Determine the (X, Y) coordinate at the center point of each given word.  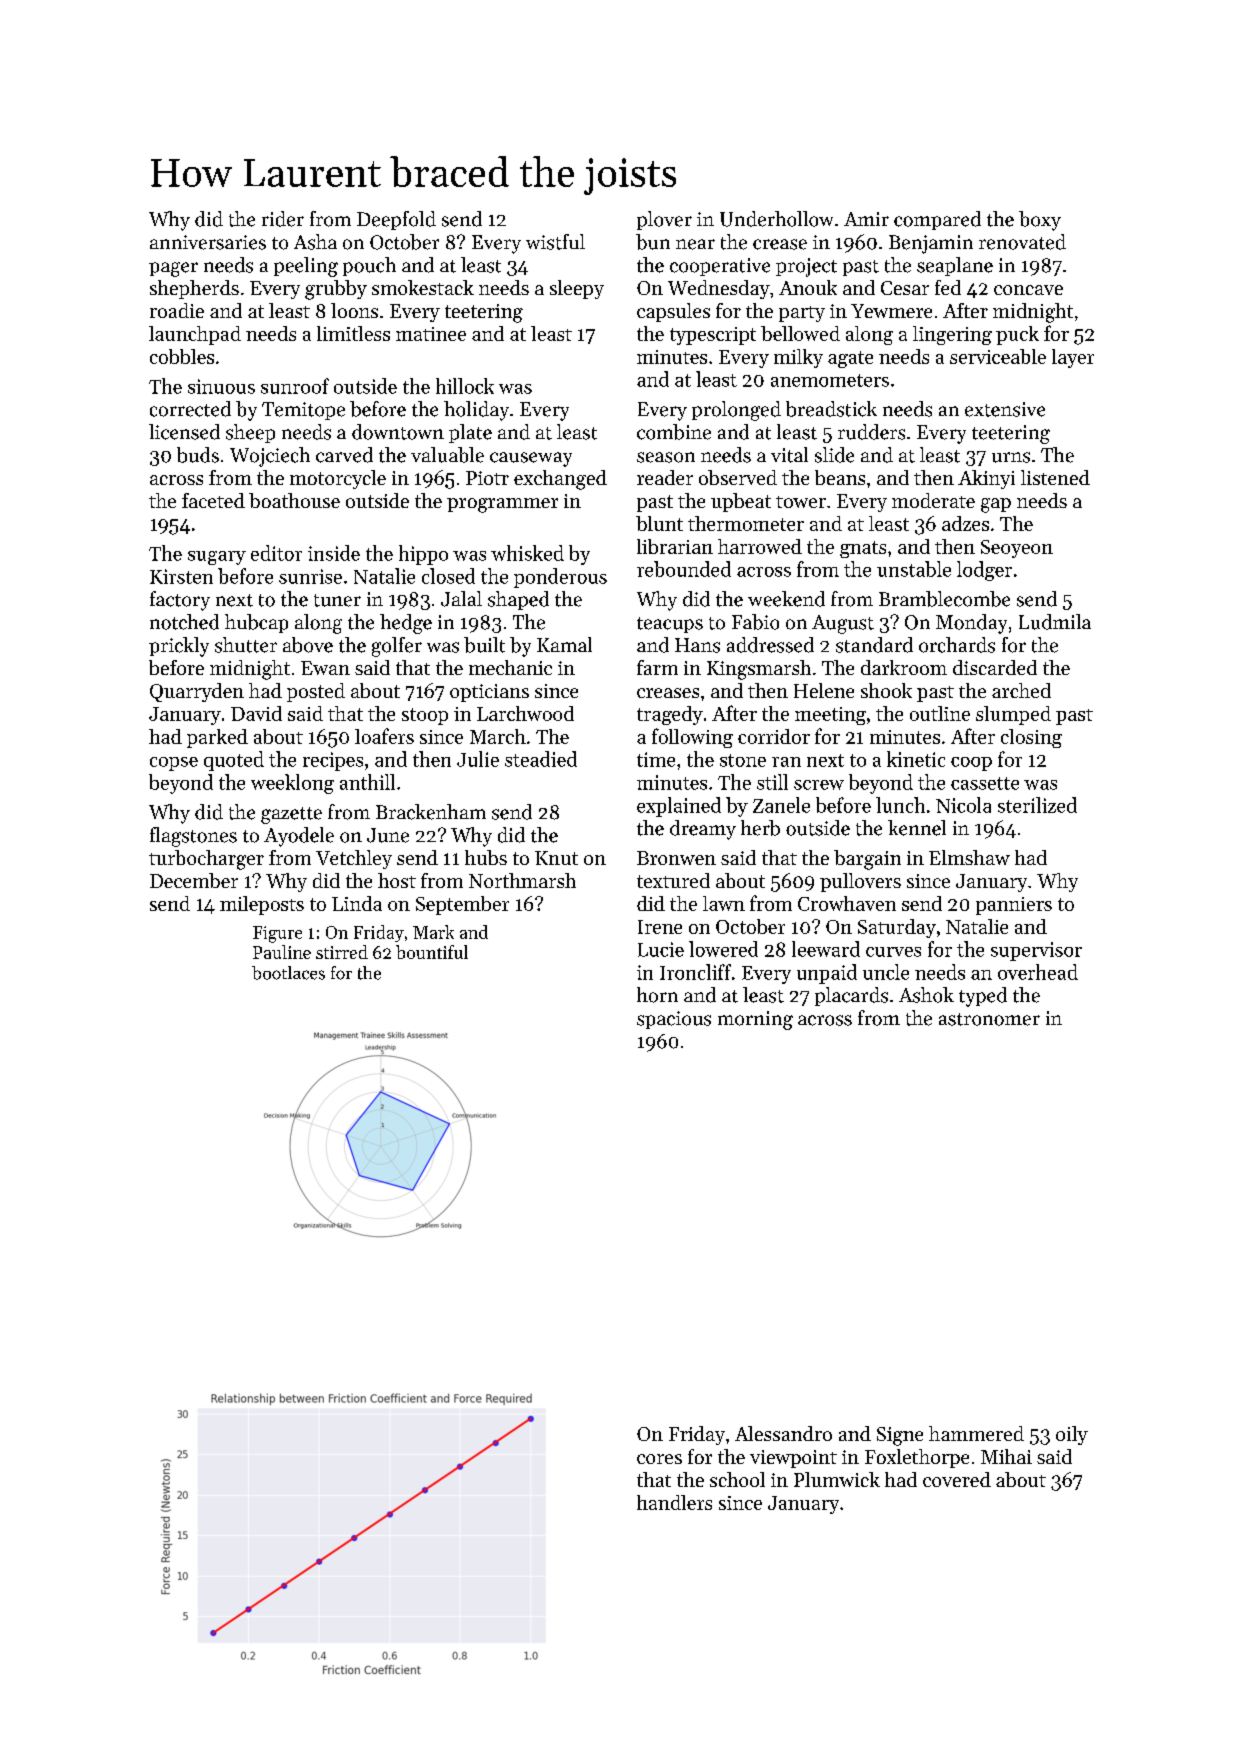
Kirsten (181, 576)
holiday (476, 411)
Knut (556, 858)
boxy (1040, 221)
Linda (357, 903)
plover (664, 220)
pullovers (860, 882)
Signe (900, 1436)
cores (659, 1459)
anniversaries (208, 242)
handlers (674, 1502)
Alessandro (783, 1433)
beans (840, 477)
